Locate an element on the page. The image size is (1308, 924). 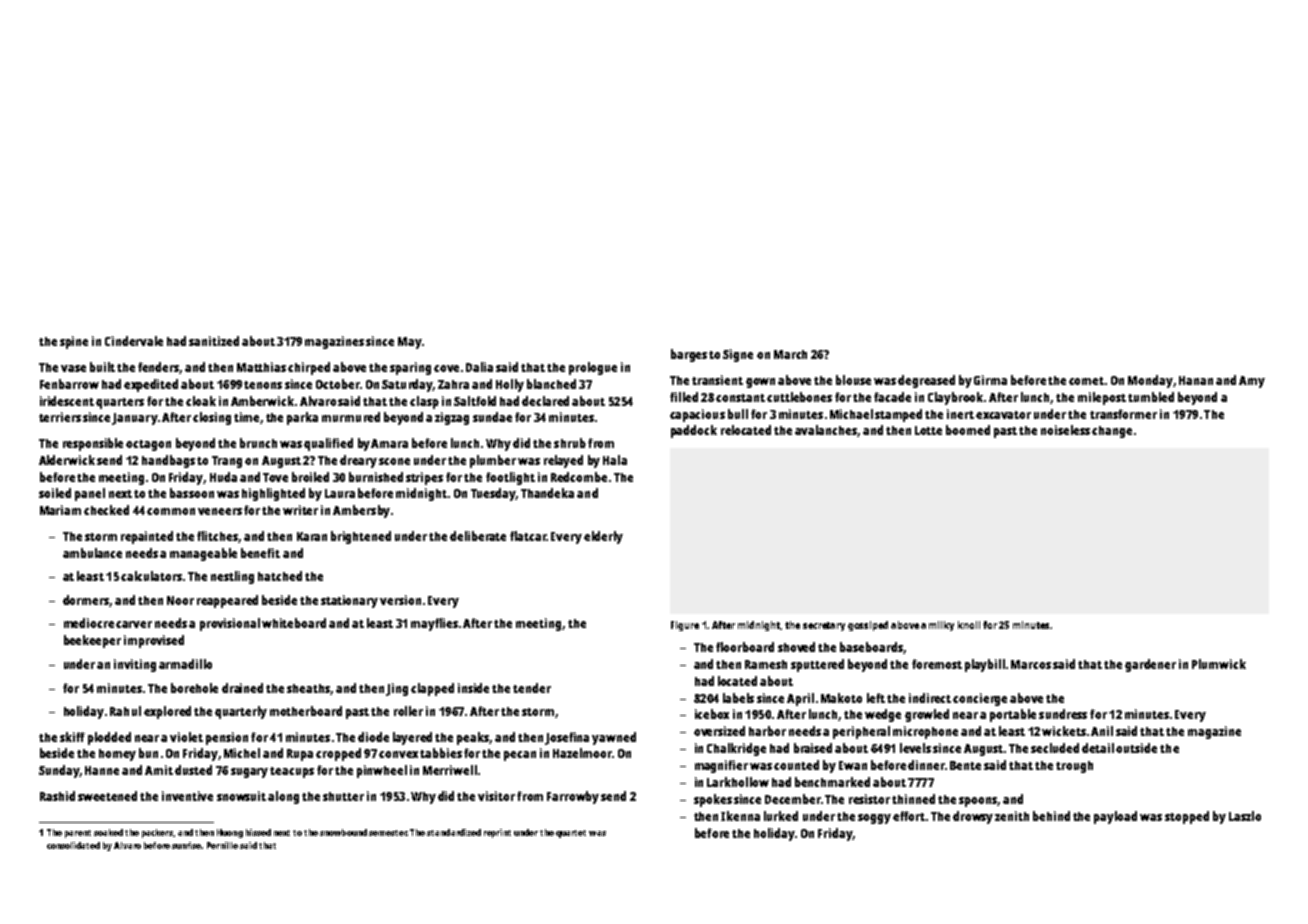
change is located at coordinates (1112, 432).
